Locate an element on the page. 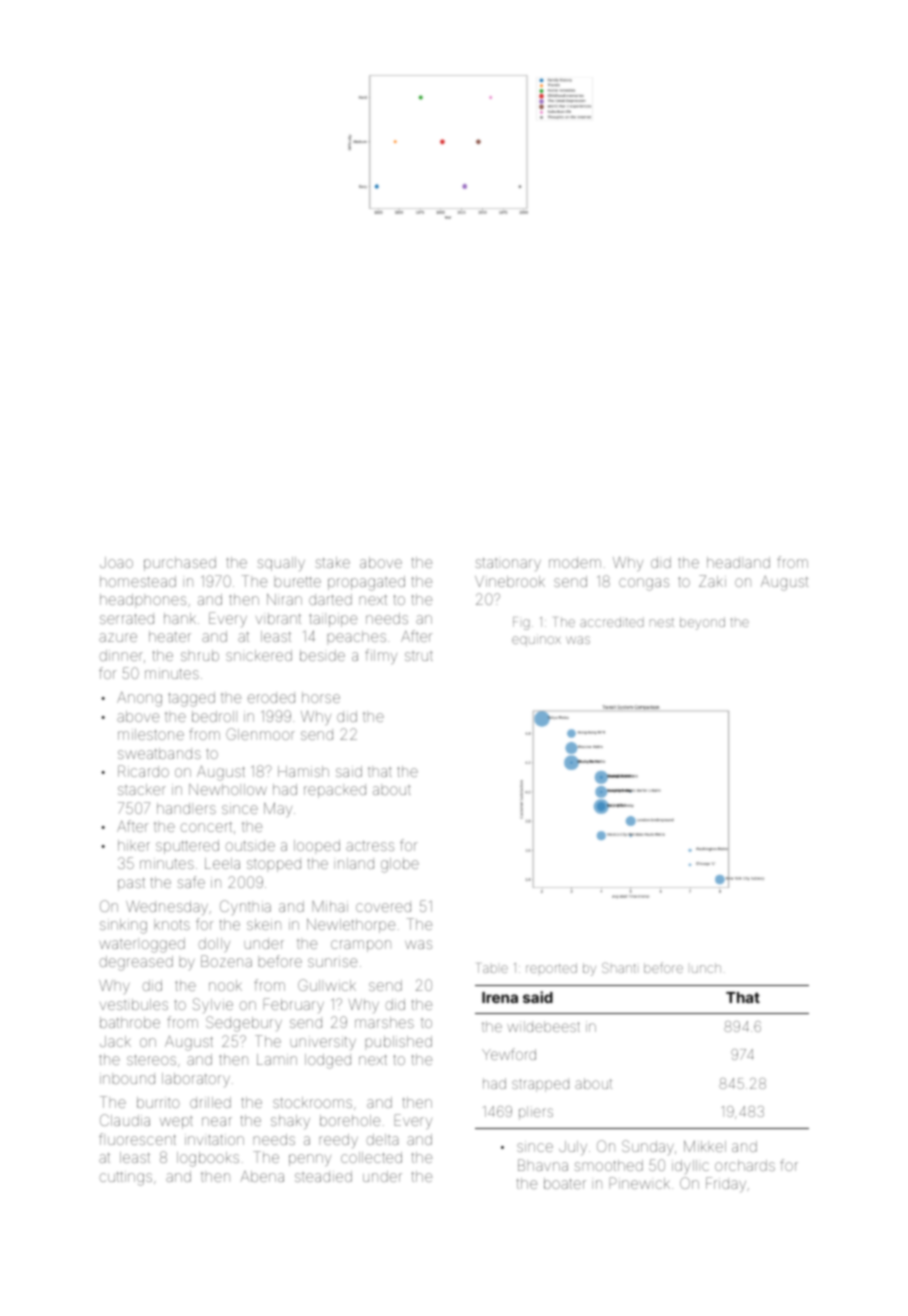  beside is located at coordinates (322, 655).
